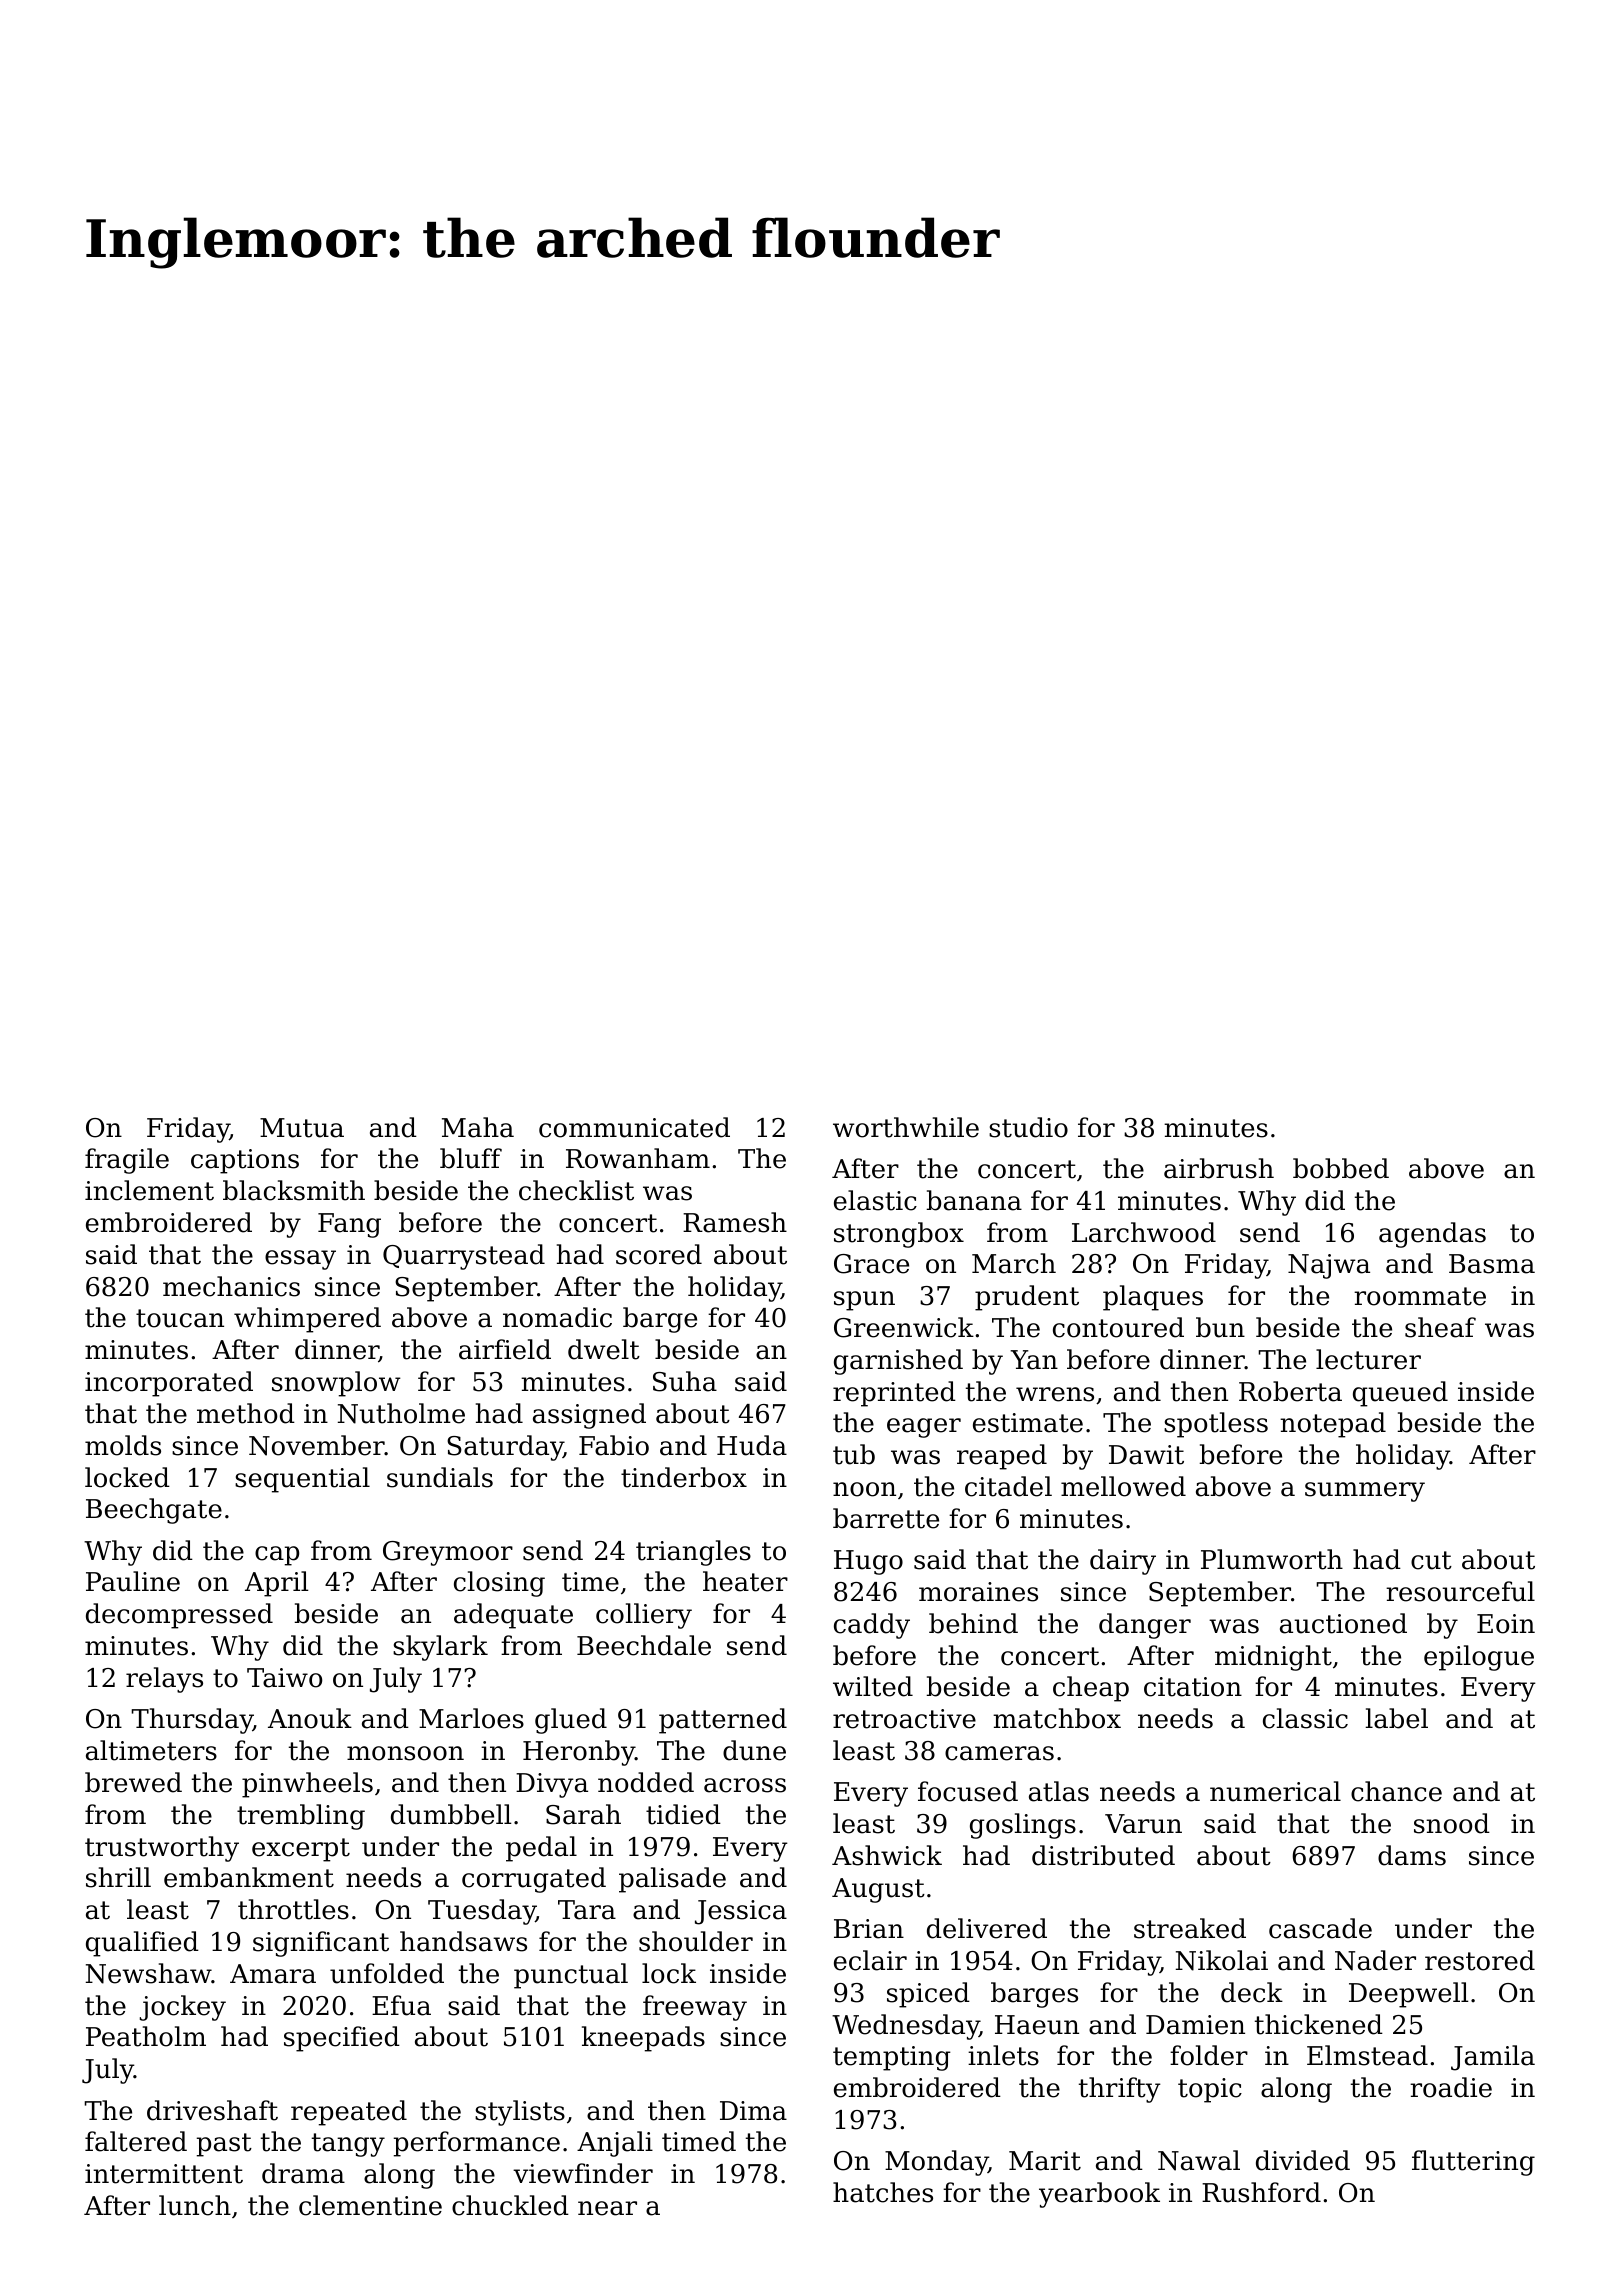  Describe the element at coordinates (195, 2205) in the screenshot. I see `lunch` at that location.
